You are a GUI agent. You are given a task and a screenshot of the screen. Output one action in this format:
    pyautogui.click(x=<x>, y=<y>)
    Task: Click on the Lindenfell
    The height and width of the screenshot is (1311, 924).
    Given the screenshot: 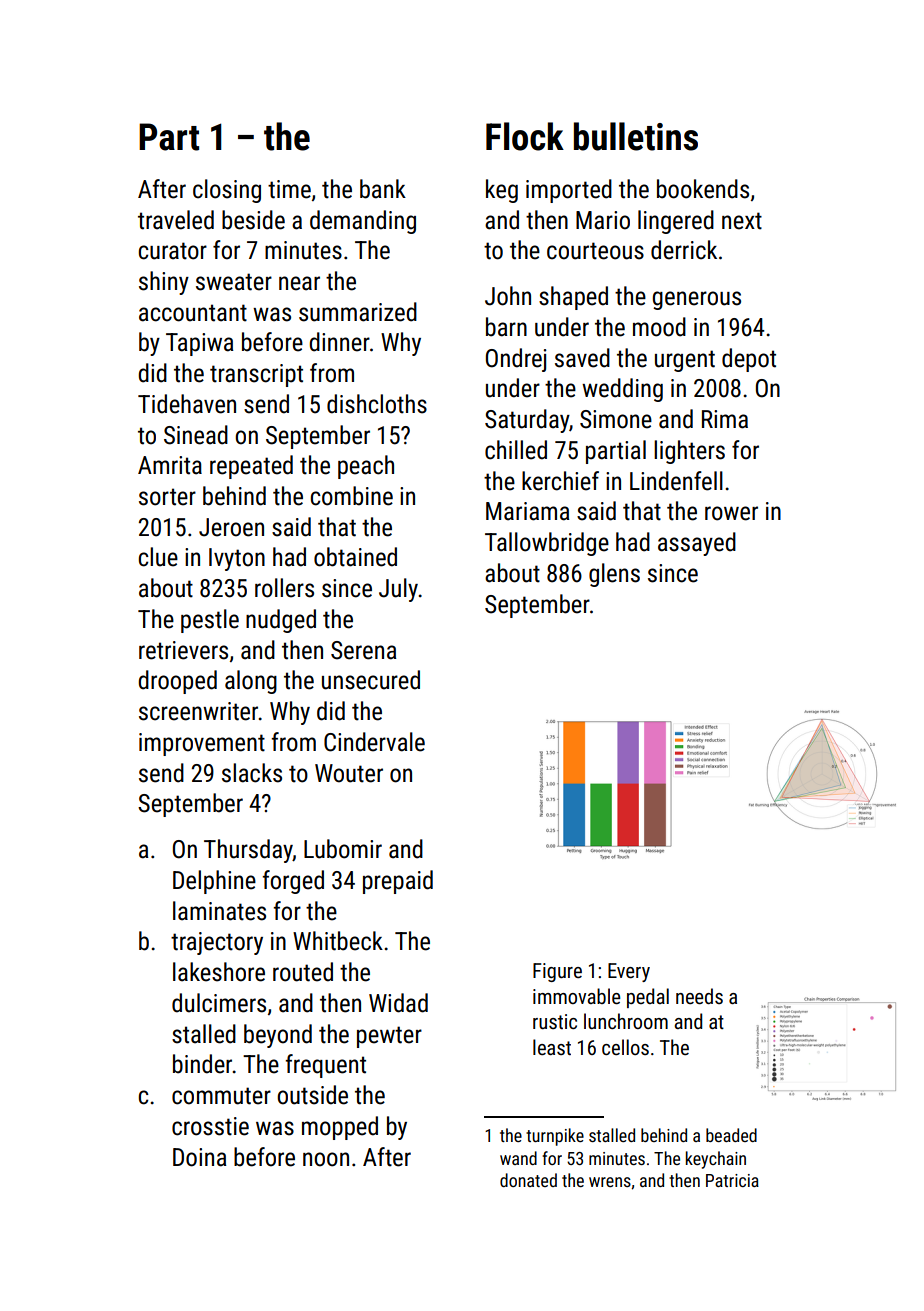 What is the action you would take?
    pyautogui.click(x=676, y=481)
